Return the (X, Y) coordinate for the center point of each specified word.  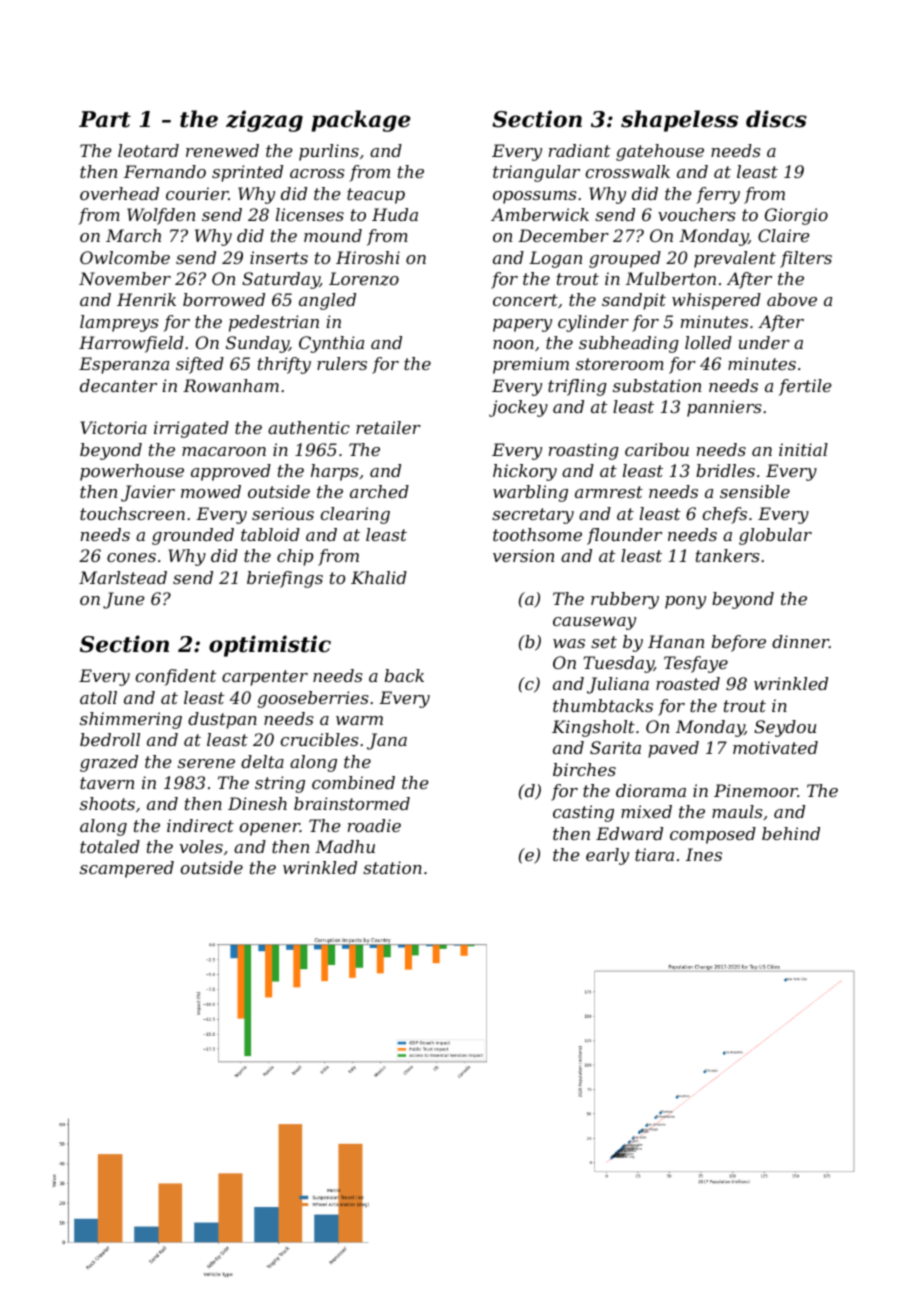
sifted (200, 365)
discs (776, 119)
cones (131, 557)
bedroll (110, 739)
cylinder (593, 323)
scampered (127, 869)
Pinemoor (756, 790)
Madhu (345, 846)
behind (791, 833)
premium (531, 365)
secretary (533, 516)
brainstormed (352, 803)
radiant (580, 150)
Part (105, 119)
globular (775, 536)
